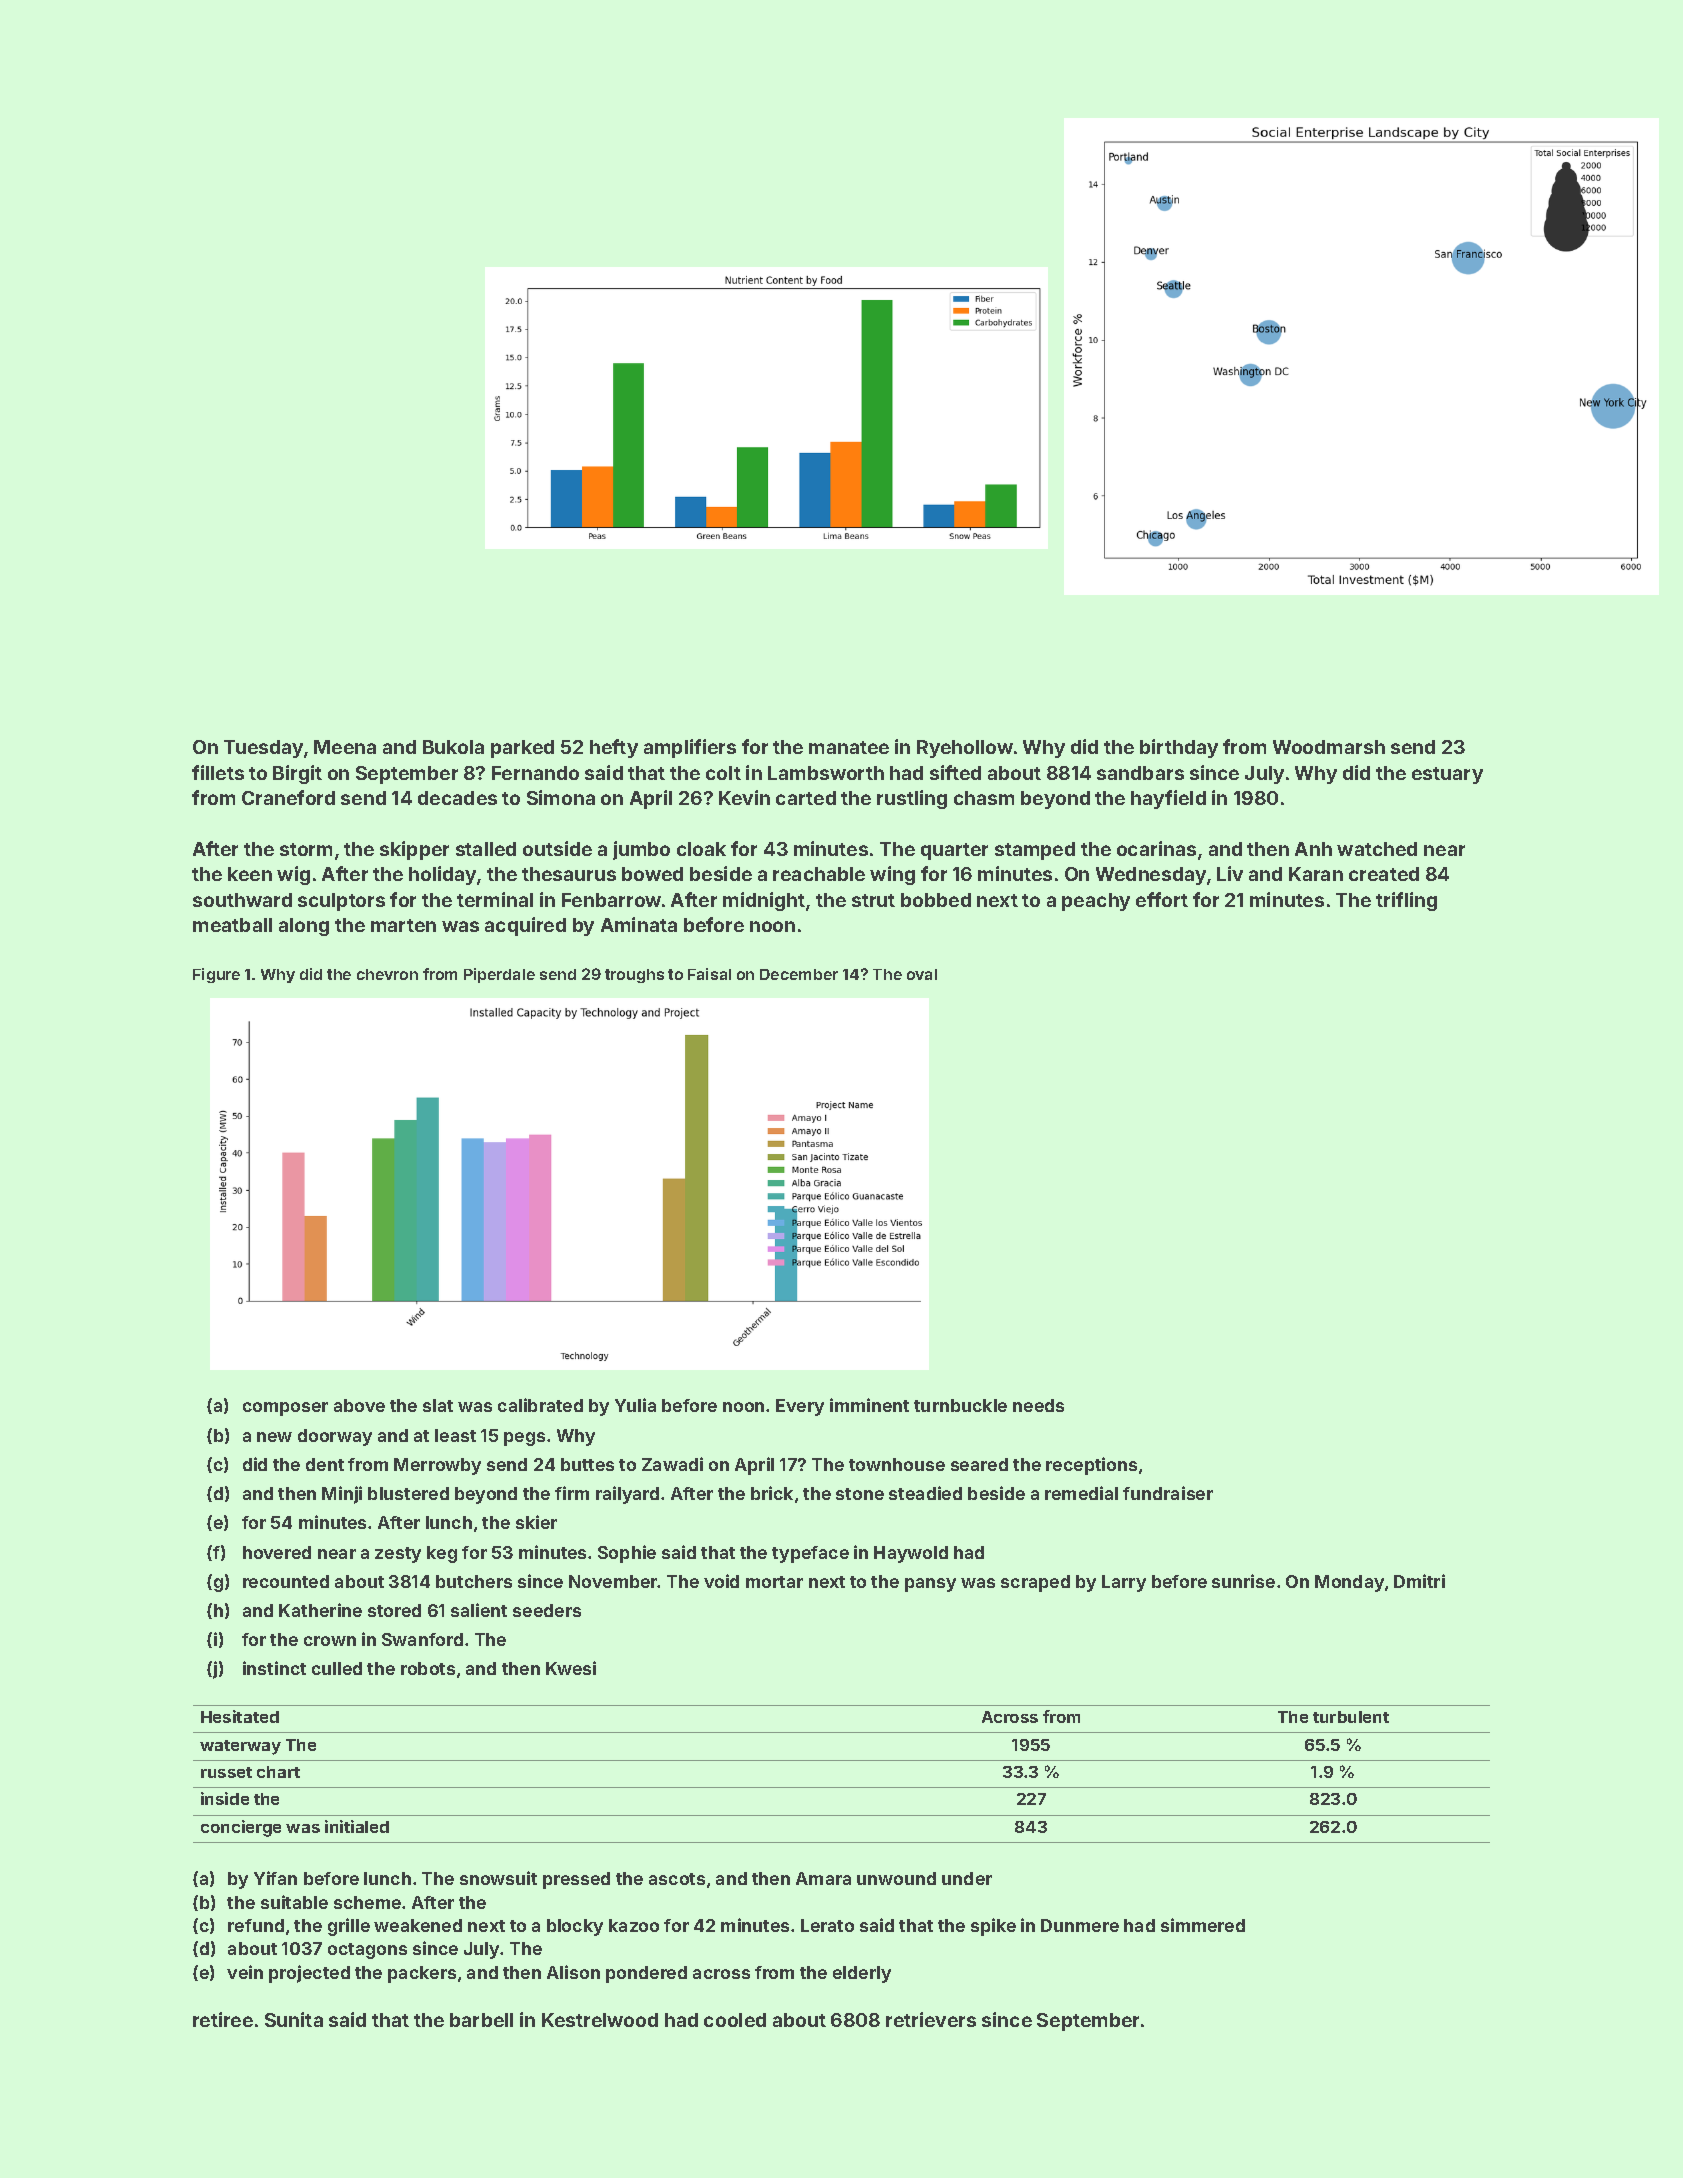 This screenshot has height=2178, width=1683. I want to click on oval, so click(922, 974).
